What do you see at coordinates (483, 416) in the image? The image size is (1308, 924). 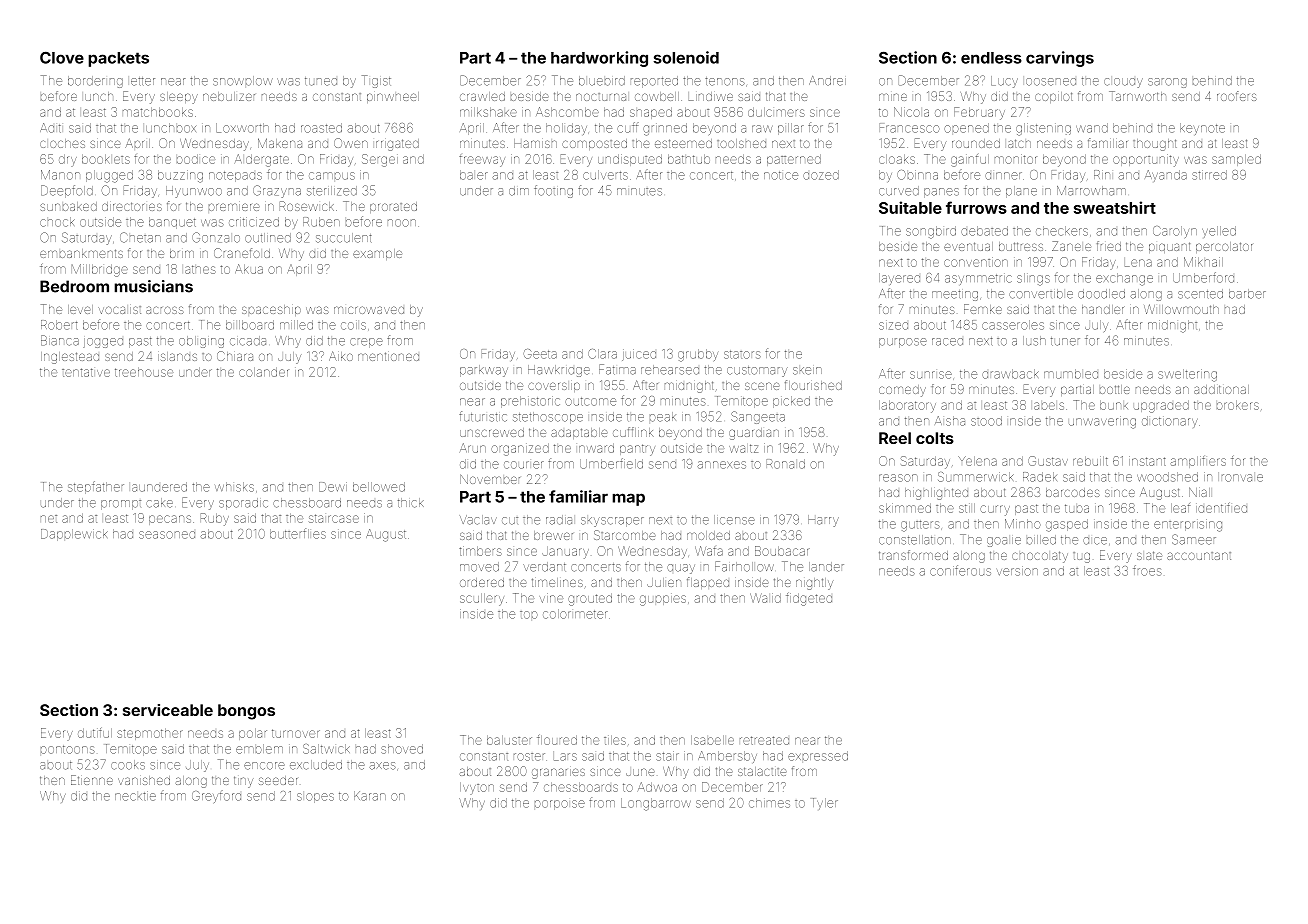 I see `futuristic` at bounding box center [483, 416].
